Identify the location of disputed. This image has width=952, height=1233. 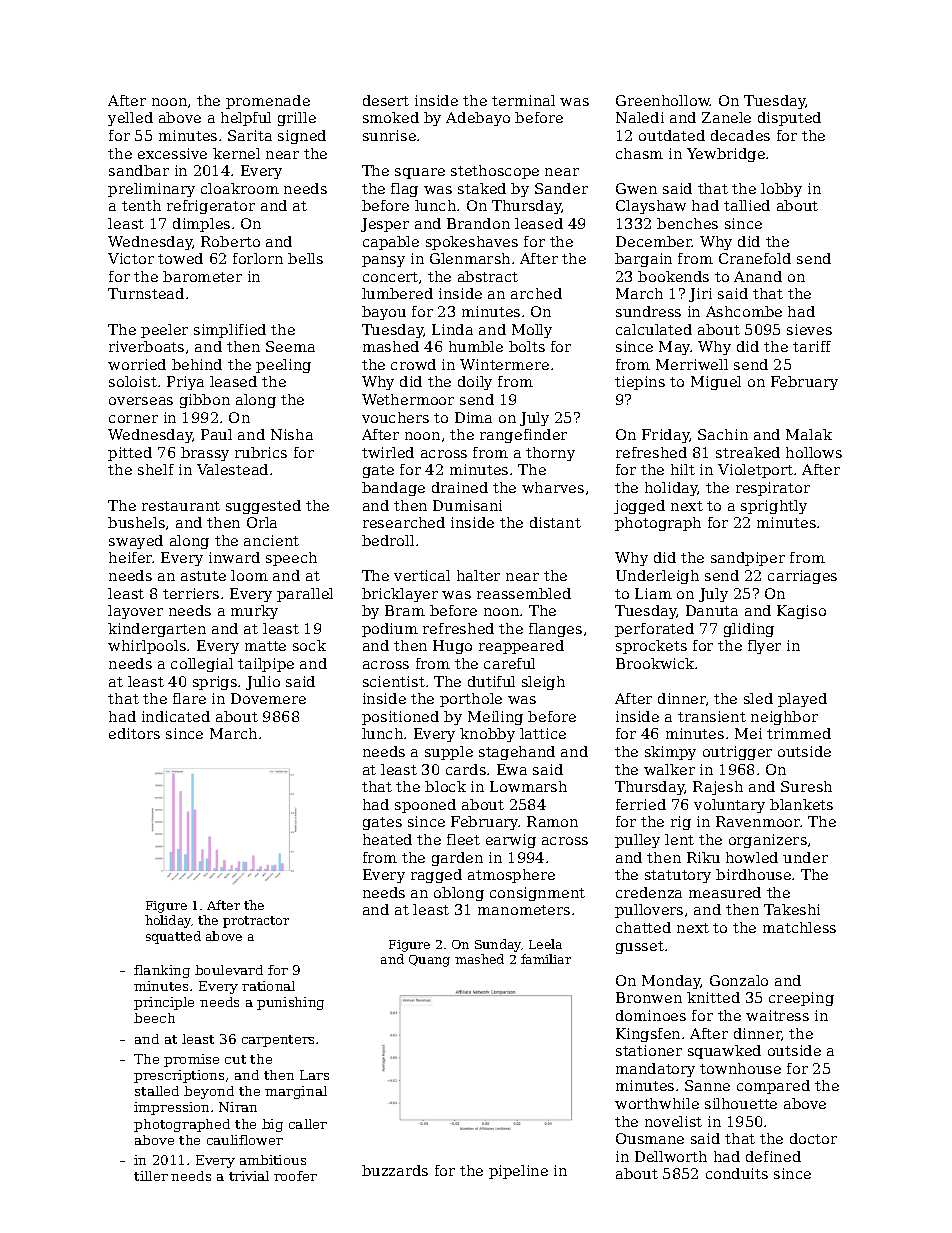
(789, 119).
